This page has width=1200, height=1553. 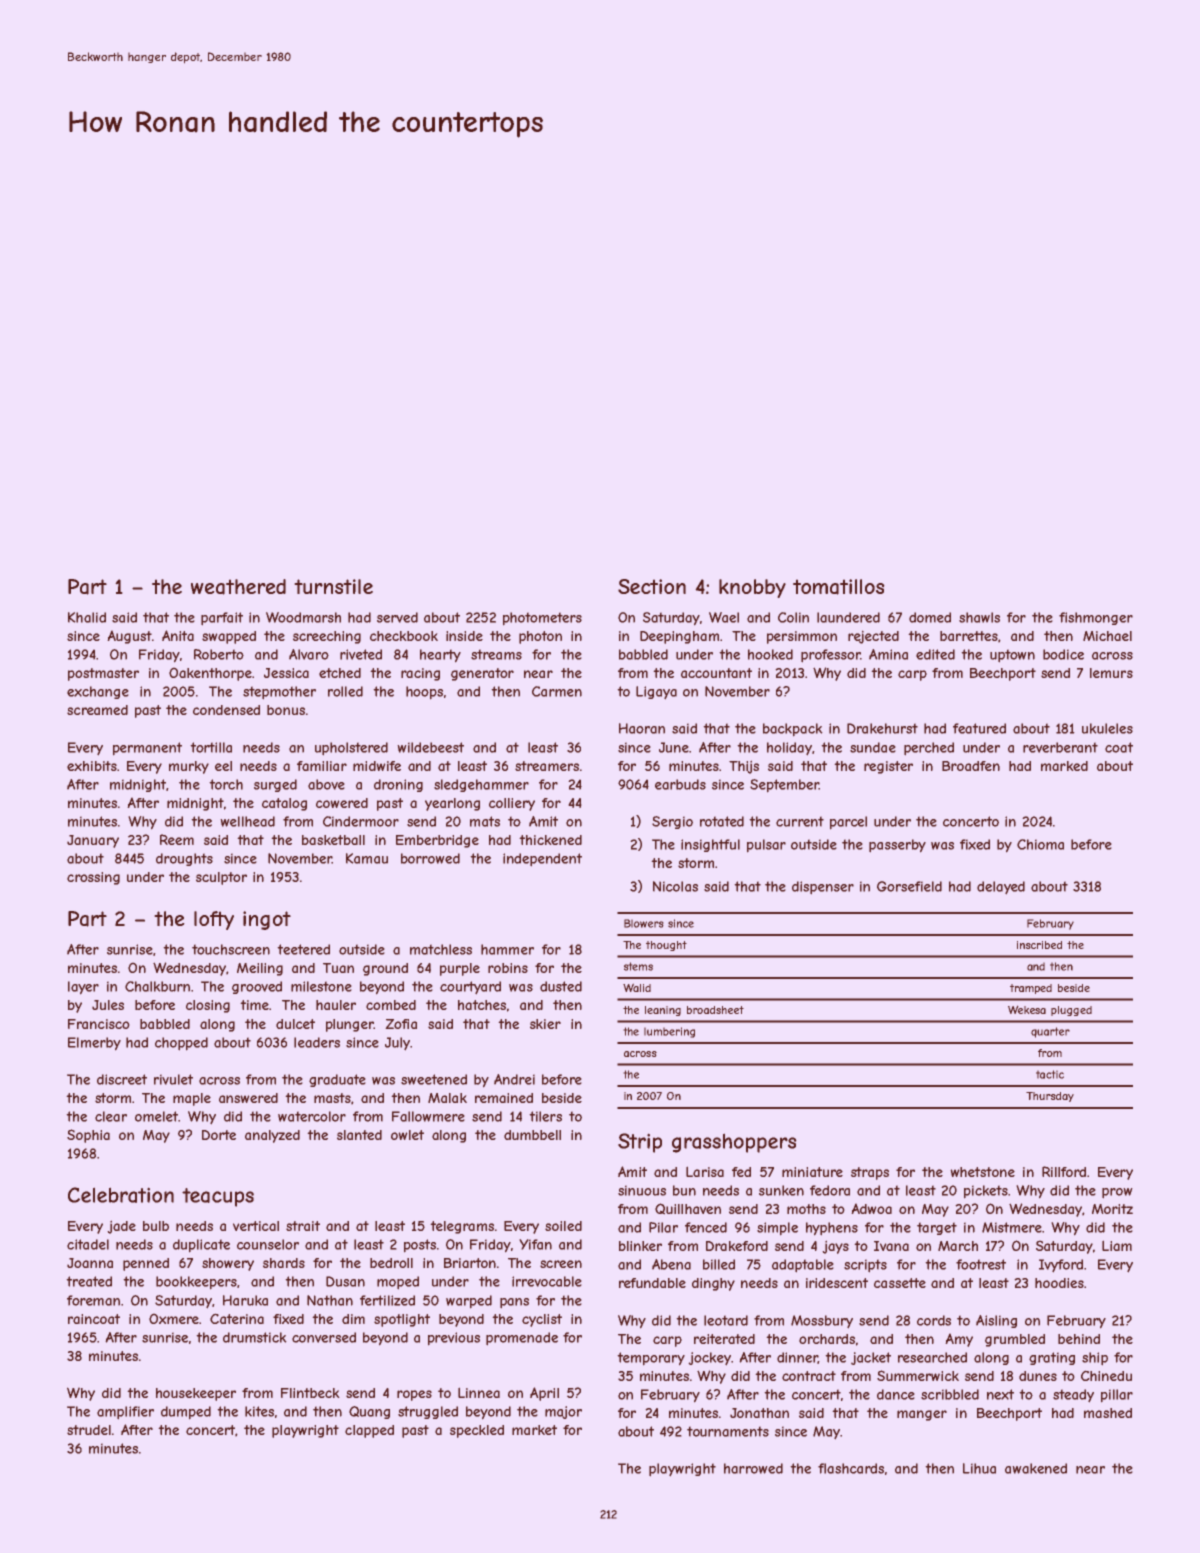 What do you see at coordinates (310, 1393) in the page?
I see `Flintbeck` at bounding box center [310, 1393].
